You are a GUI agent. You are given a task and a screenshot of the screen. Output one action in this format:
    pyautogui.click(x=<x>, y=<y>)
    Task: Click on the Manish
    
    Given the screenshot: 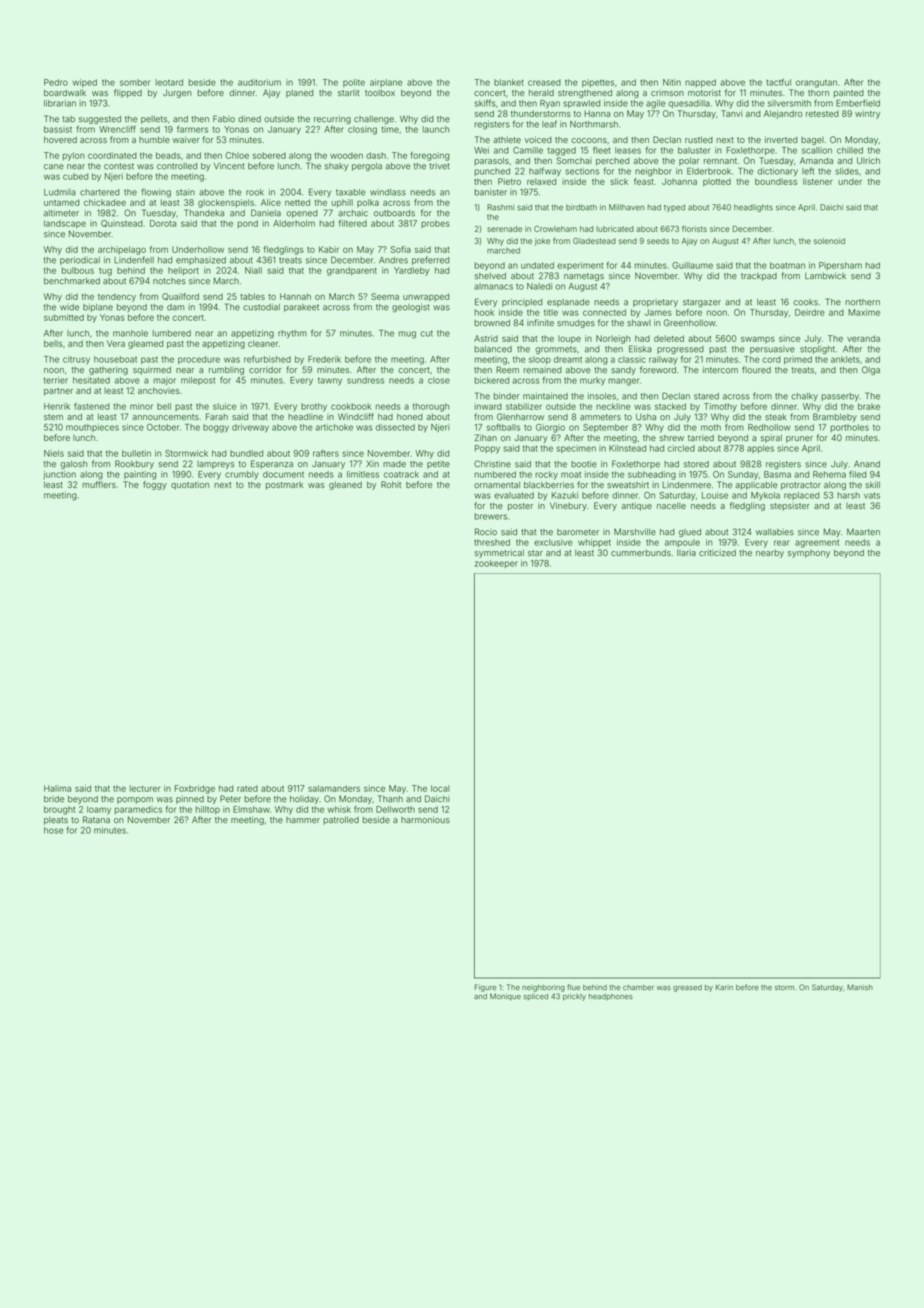 What is the action you would take?
    pyautogui.click(x=860, y=987)
